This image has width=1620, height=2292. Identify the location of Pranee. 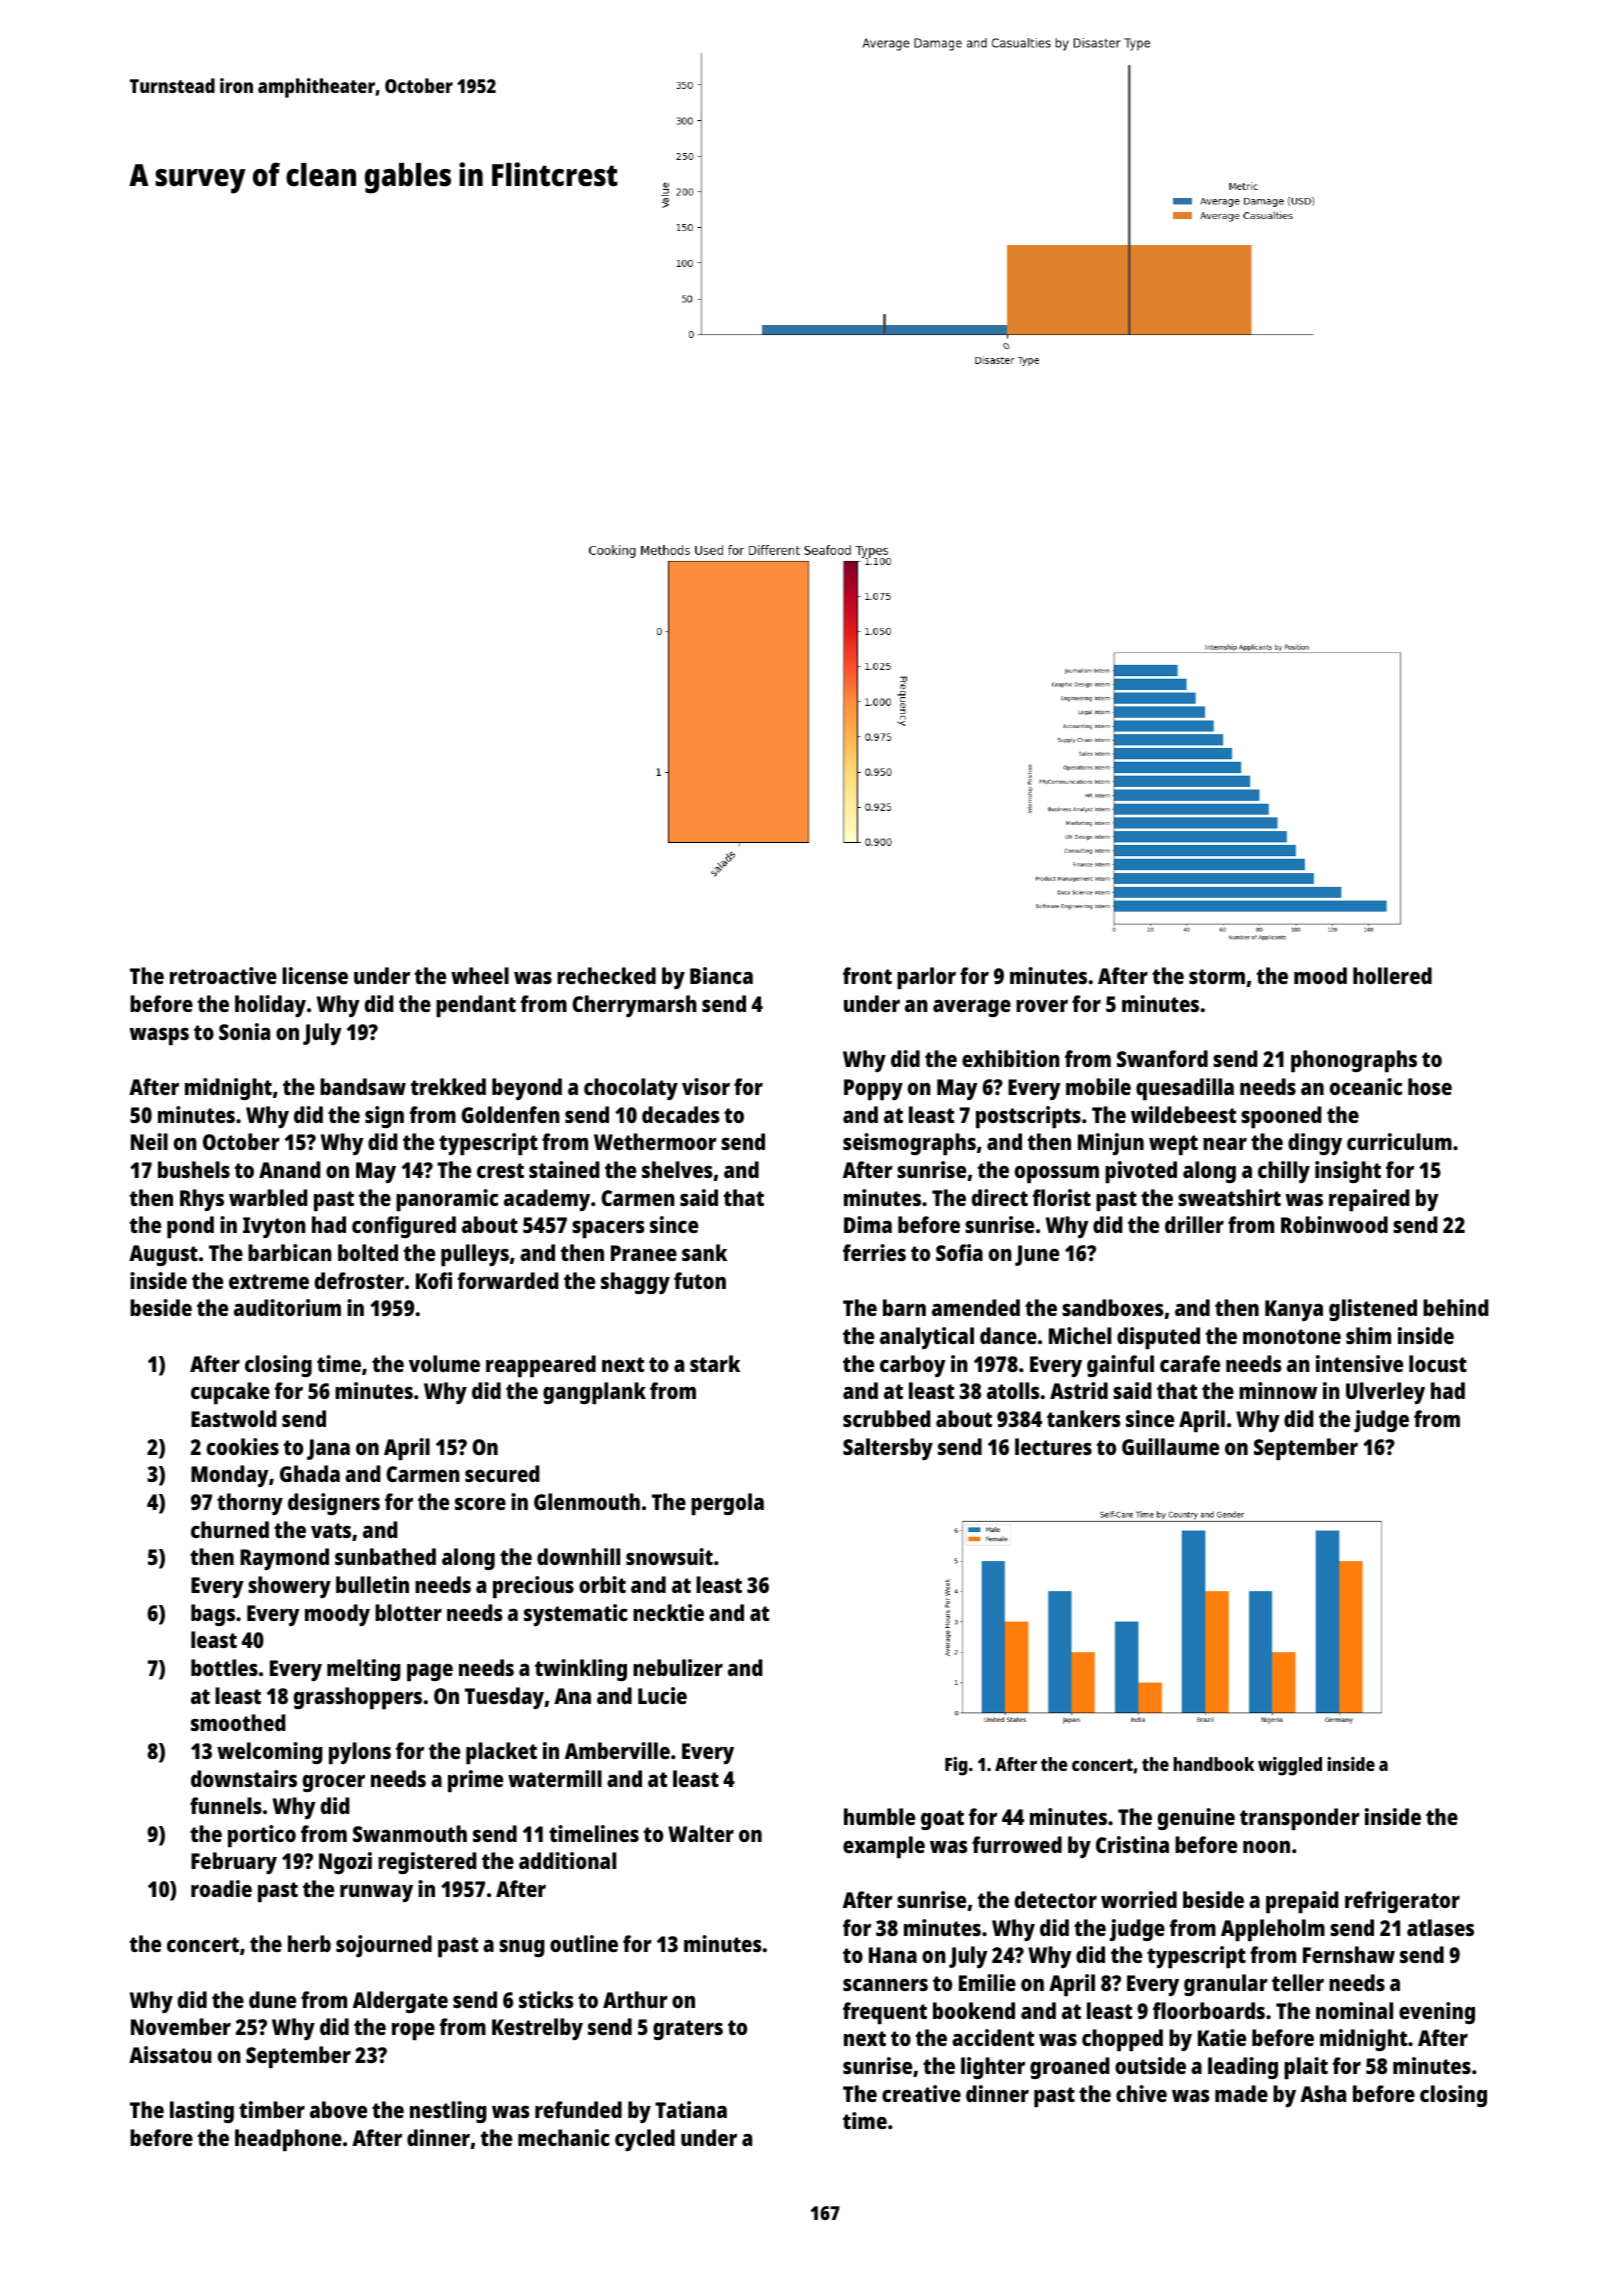
(644, 1253).
